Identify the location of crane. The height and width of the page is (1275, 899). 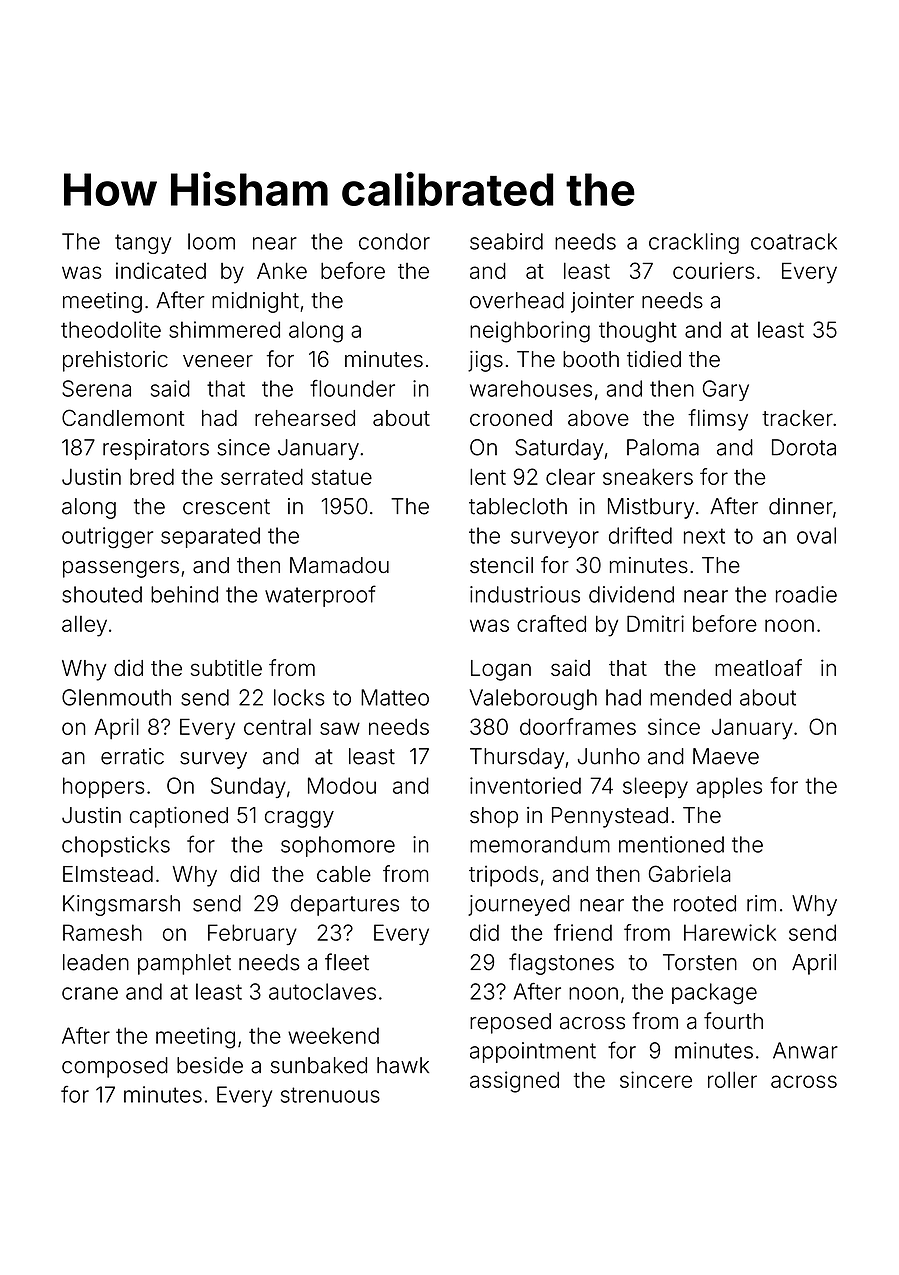
(90, 993).
